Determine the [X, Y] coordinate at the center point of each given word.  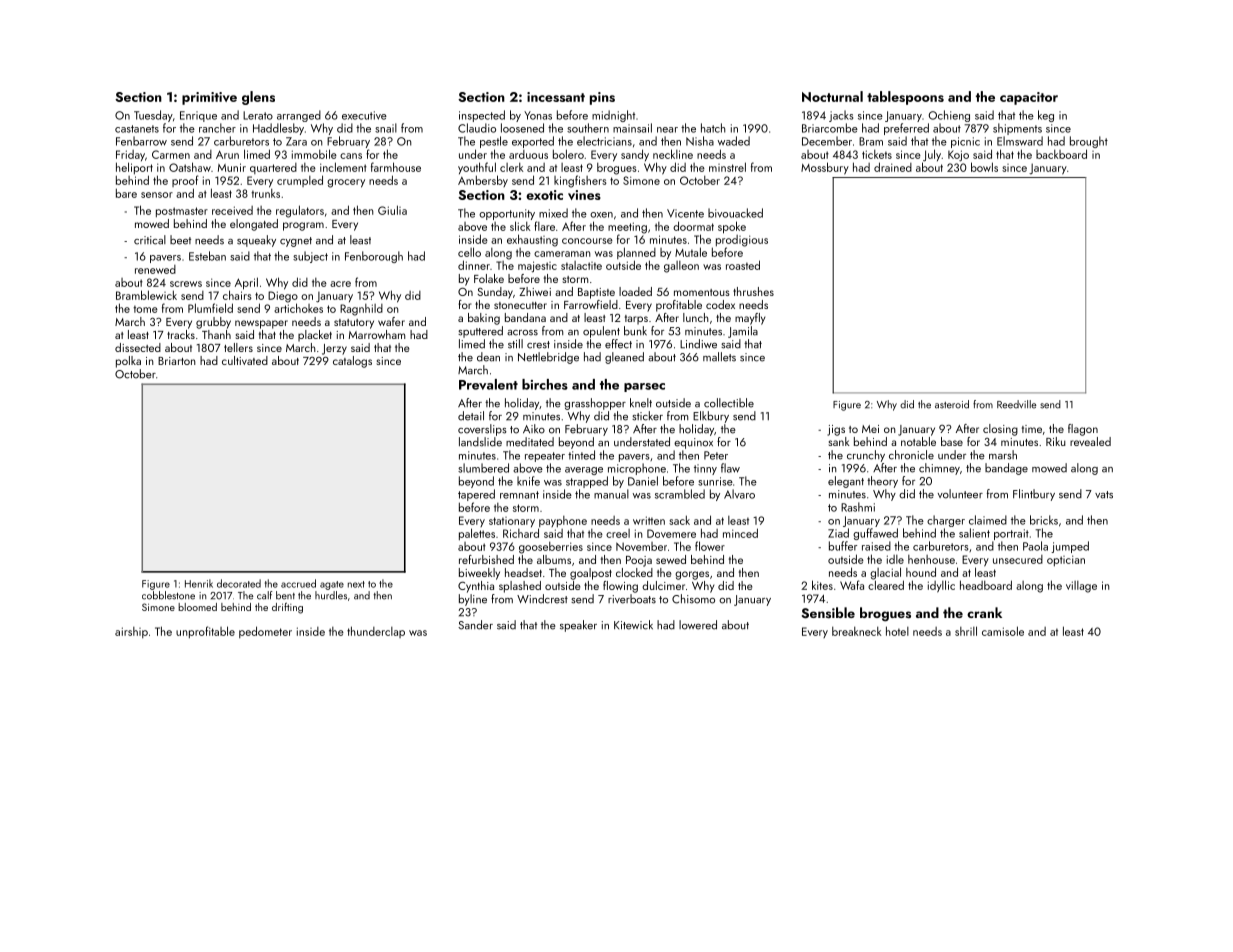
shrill [966, 631]
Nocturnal [832, 96]
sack [679, 520]
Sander [475, 625]
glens [258, 98]
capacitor [1029, 98]
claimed [988, 520]
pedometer [265, 632]
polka [128, 362]
